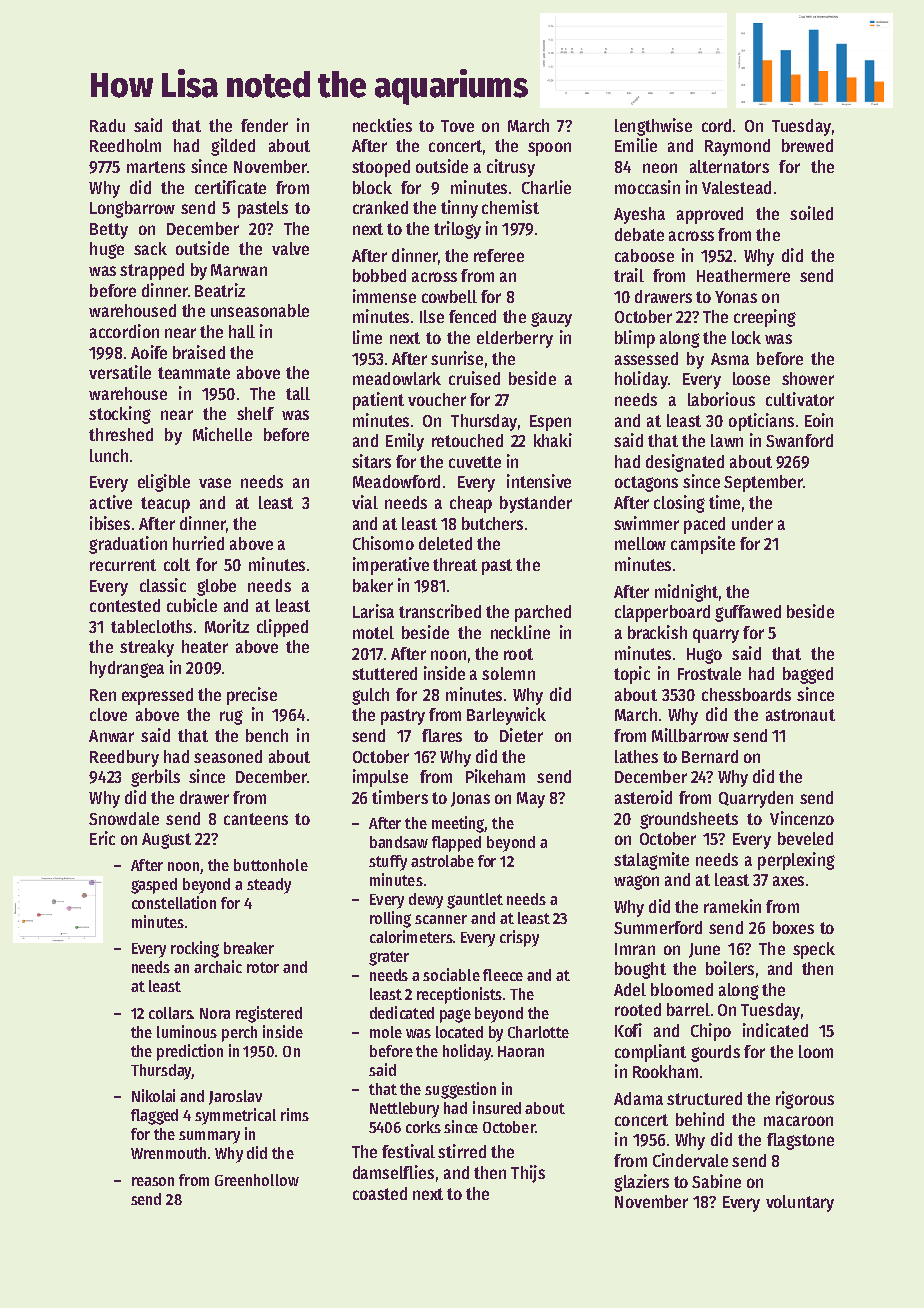 The height and width of the document is (1308, 924). I want to click on Greenhollow, so click(257, 1180).
